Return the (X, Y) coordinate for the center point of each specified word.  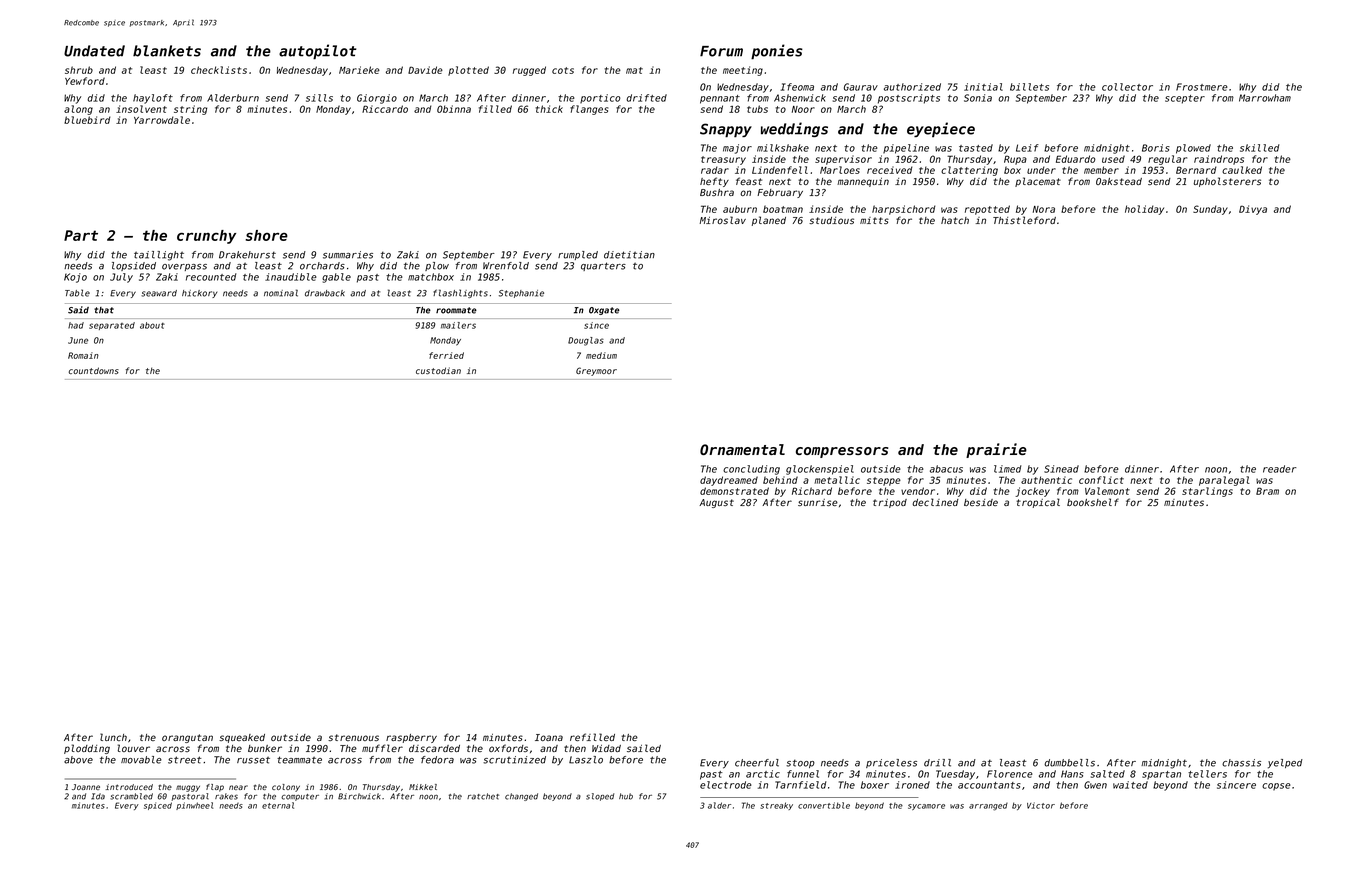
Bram (1267, 491)
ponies (777, 52)
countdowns (94, 370)
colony (286, 788)
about (152, 325)
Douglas (586, 341)
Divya (1253, 210)
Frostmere (1202, 87)
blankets (167, 51)
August (716, 503)
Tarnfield (800, 785)
